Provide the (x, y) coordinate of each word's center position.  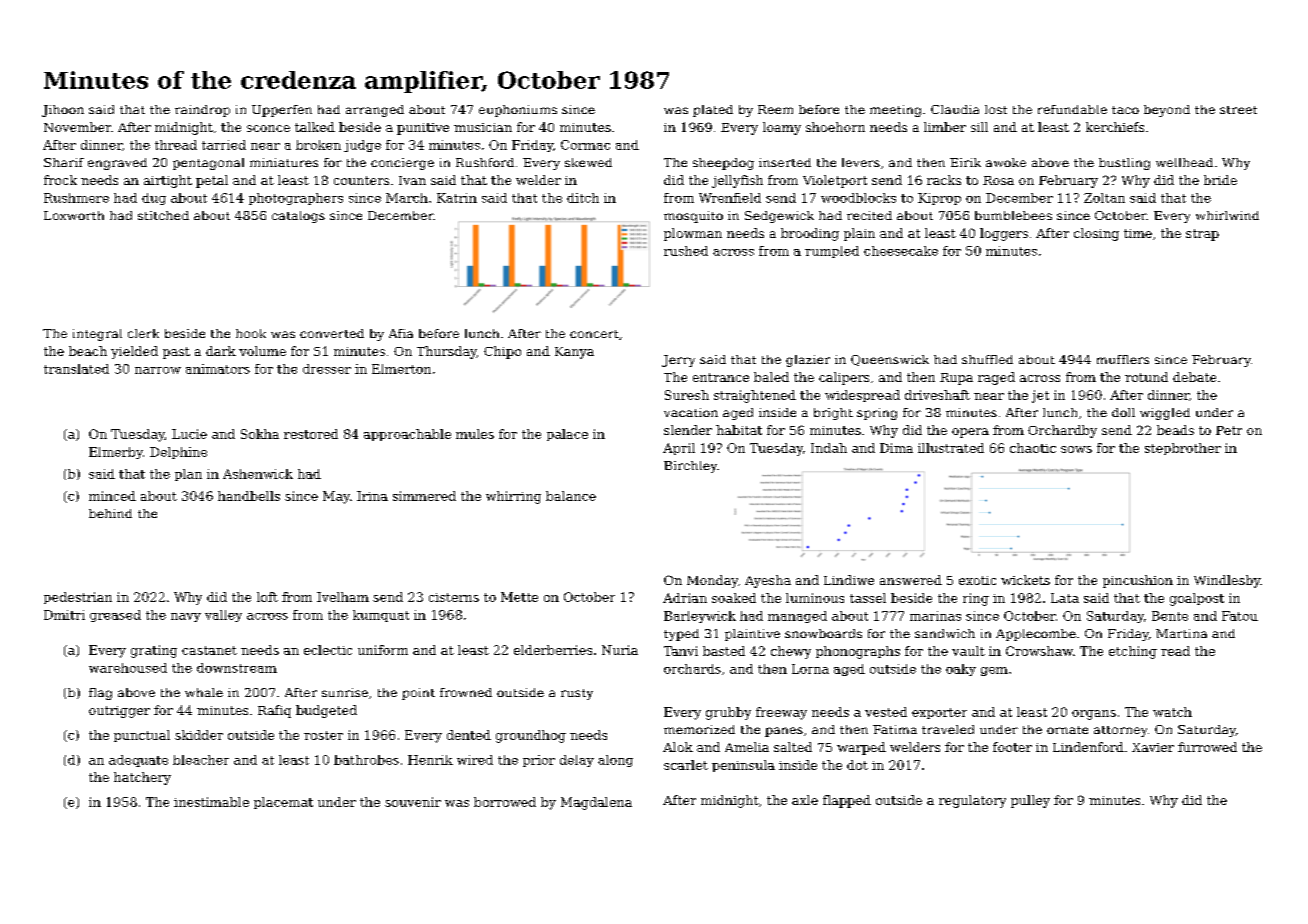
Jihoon (63, 111)
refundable (1072, 109)
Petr (1229, 430)
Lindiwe (849, 580)
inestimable (211, 802)
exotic (977, 580)
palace (567, 435)
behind (110, 513)
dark (221, 351)
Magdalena (596, 803)
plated (713, 111)
